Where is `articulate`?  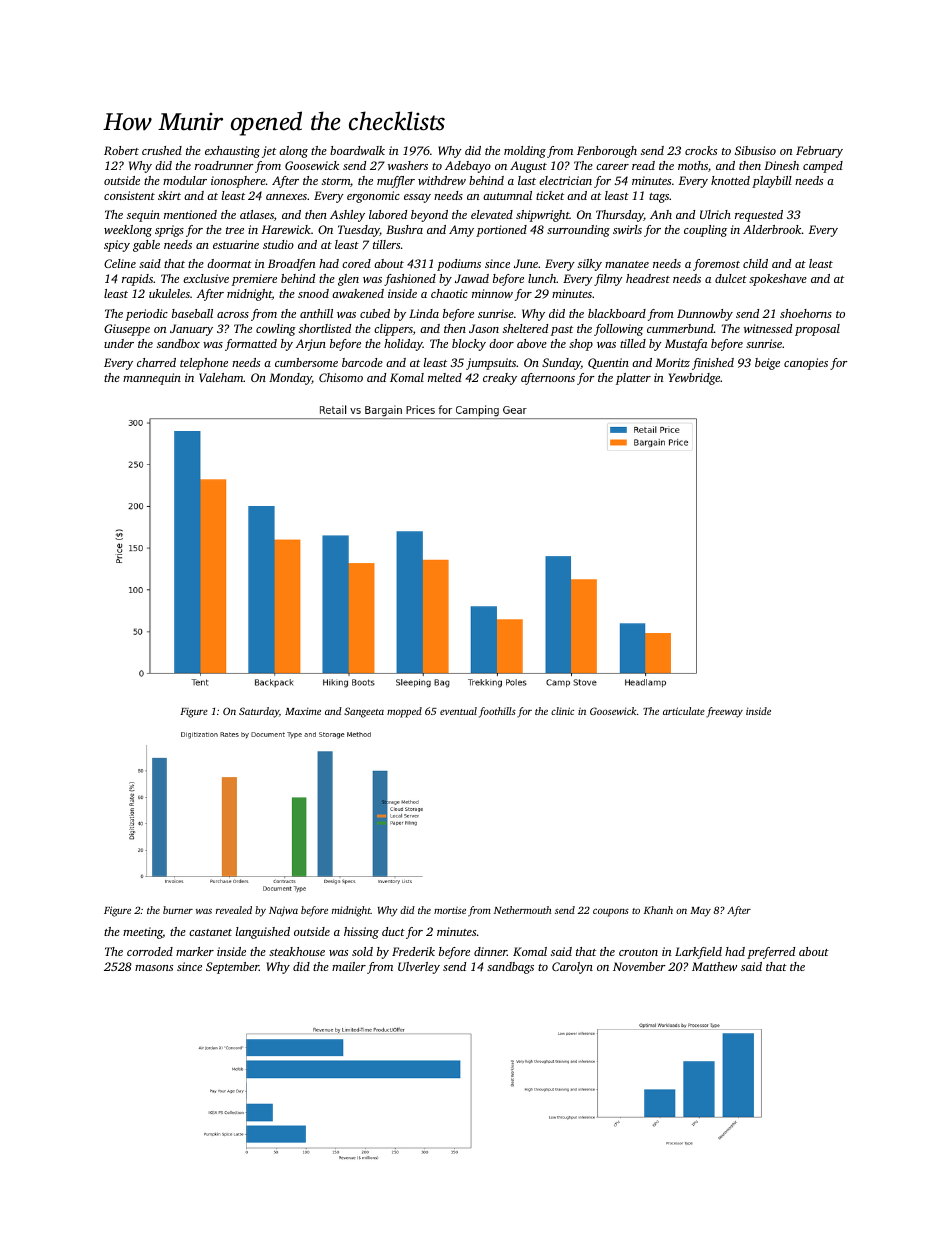 articulate is located at coordinates (684, 711).
